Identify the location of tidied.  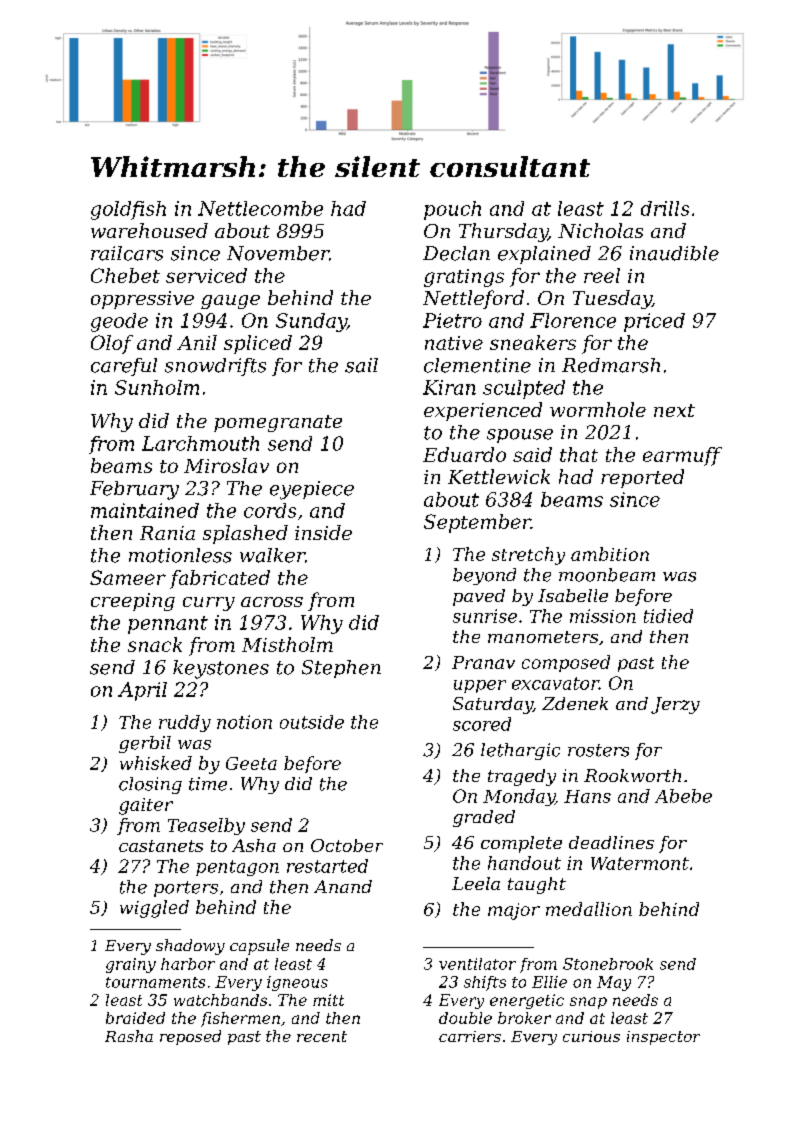
(668, 616).
